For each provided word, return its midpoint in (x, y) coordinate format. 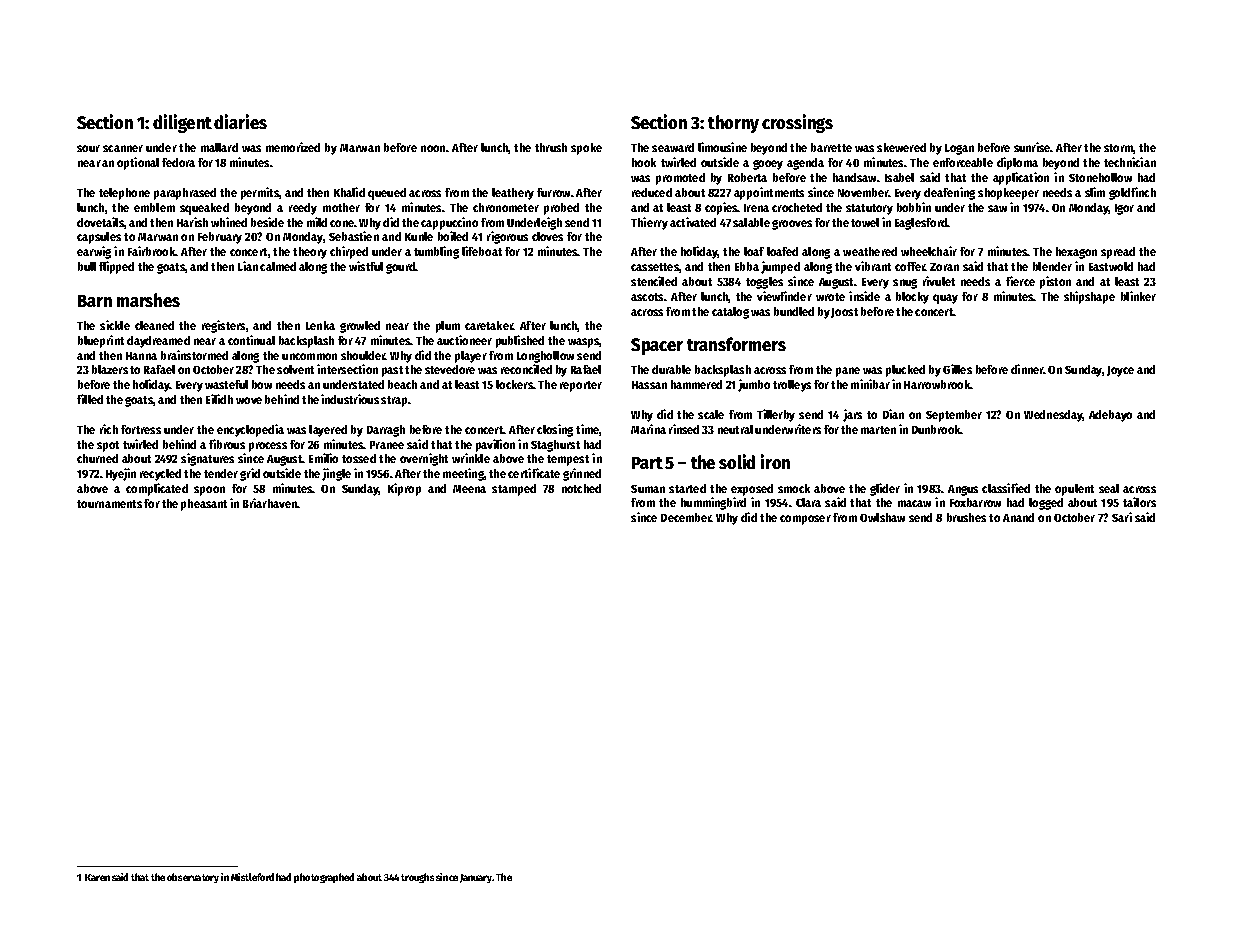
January (476, 878)
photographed (324, 878)
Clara (808, 502)
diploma (1017, 163)
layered (328, 431)
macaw (914, 503)
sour (88, 148)
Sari (1122, 517)
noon (433, 148)
